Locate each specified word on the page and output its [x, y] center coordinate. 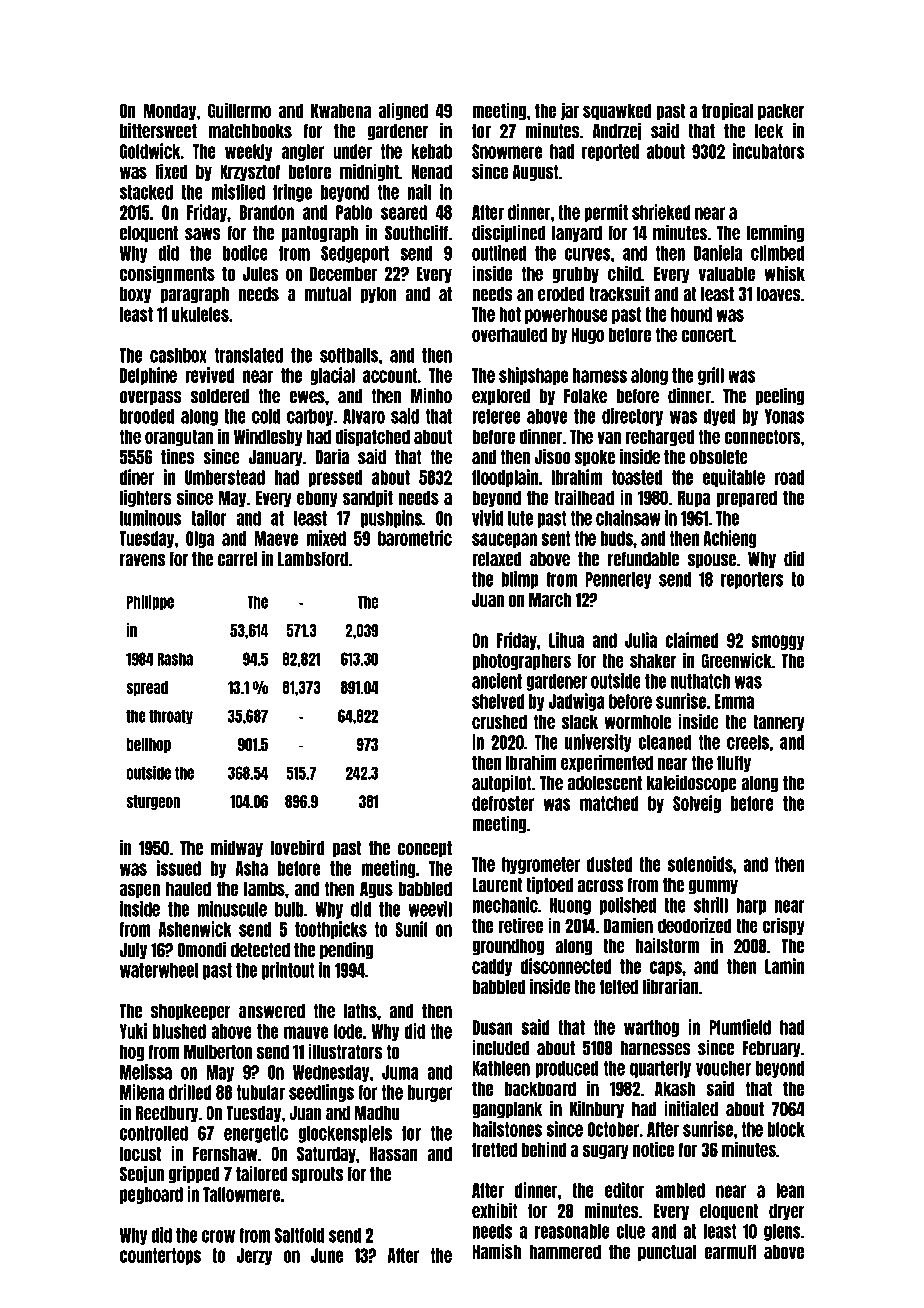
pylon [378, 295]
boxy [135, 295]
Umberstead [225, 477]
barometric [415, 538]
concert [707, 334]
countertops [160, 1256]
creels [748, 742]
